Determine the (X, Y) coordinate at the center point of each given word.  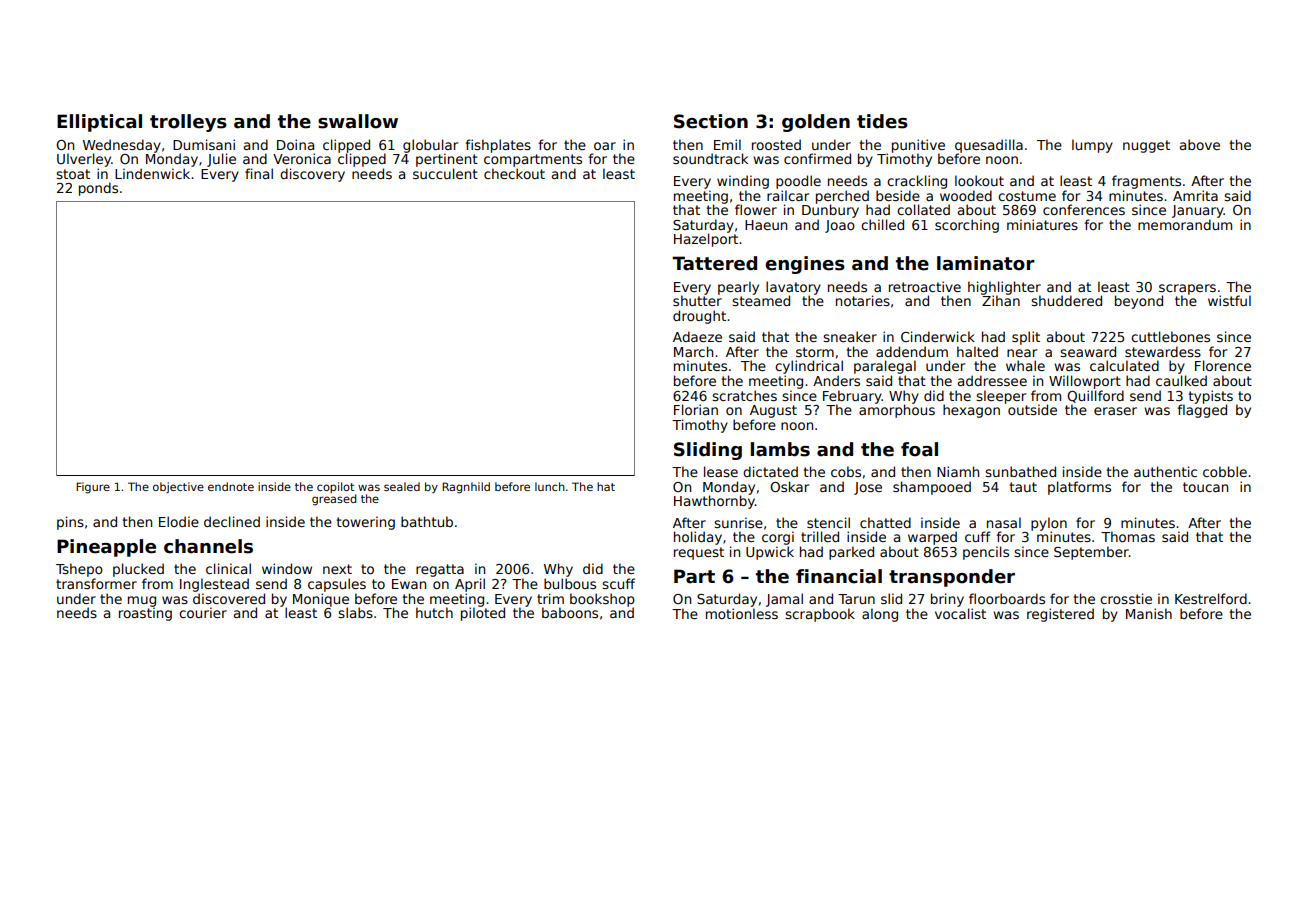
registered (1060, 615)
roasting (145, 614)
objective (178, 487)
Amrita (1195, 195)
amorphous (897, 411)
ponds (98, 189)
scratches (744, 395)
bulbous (570, 583)
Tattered (714, 263)
